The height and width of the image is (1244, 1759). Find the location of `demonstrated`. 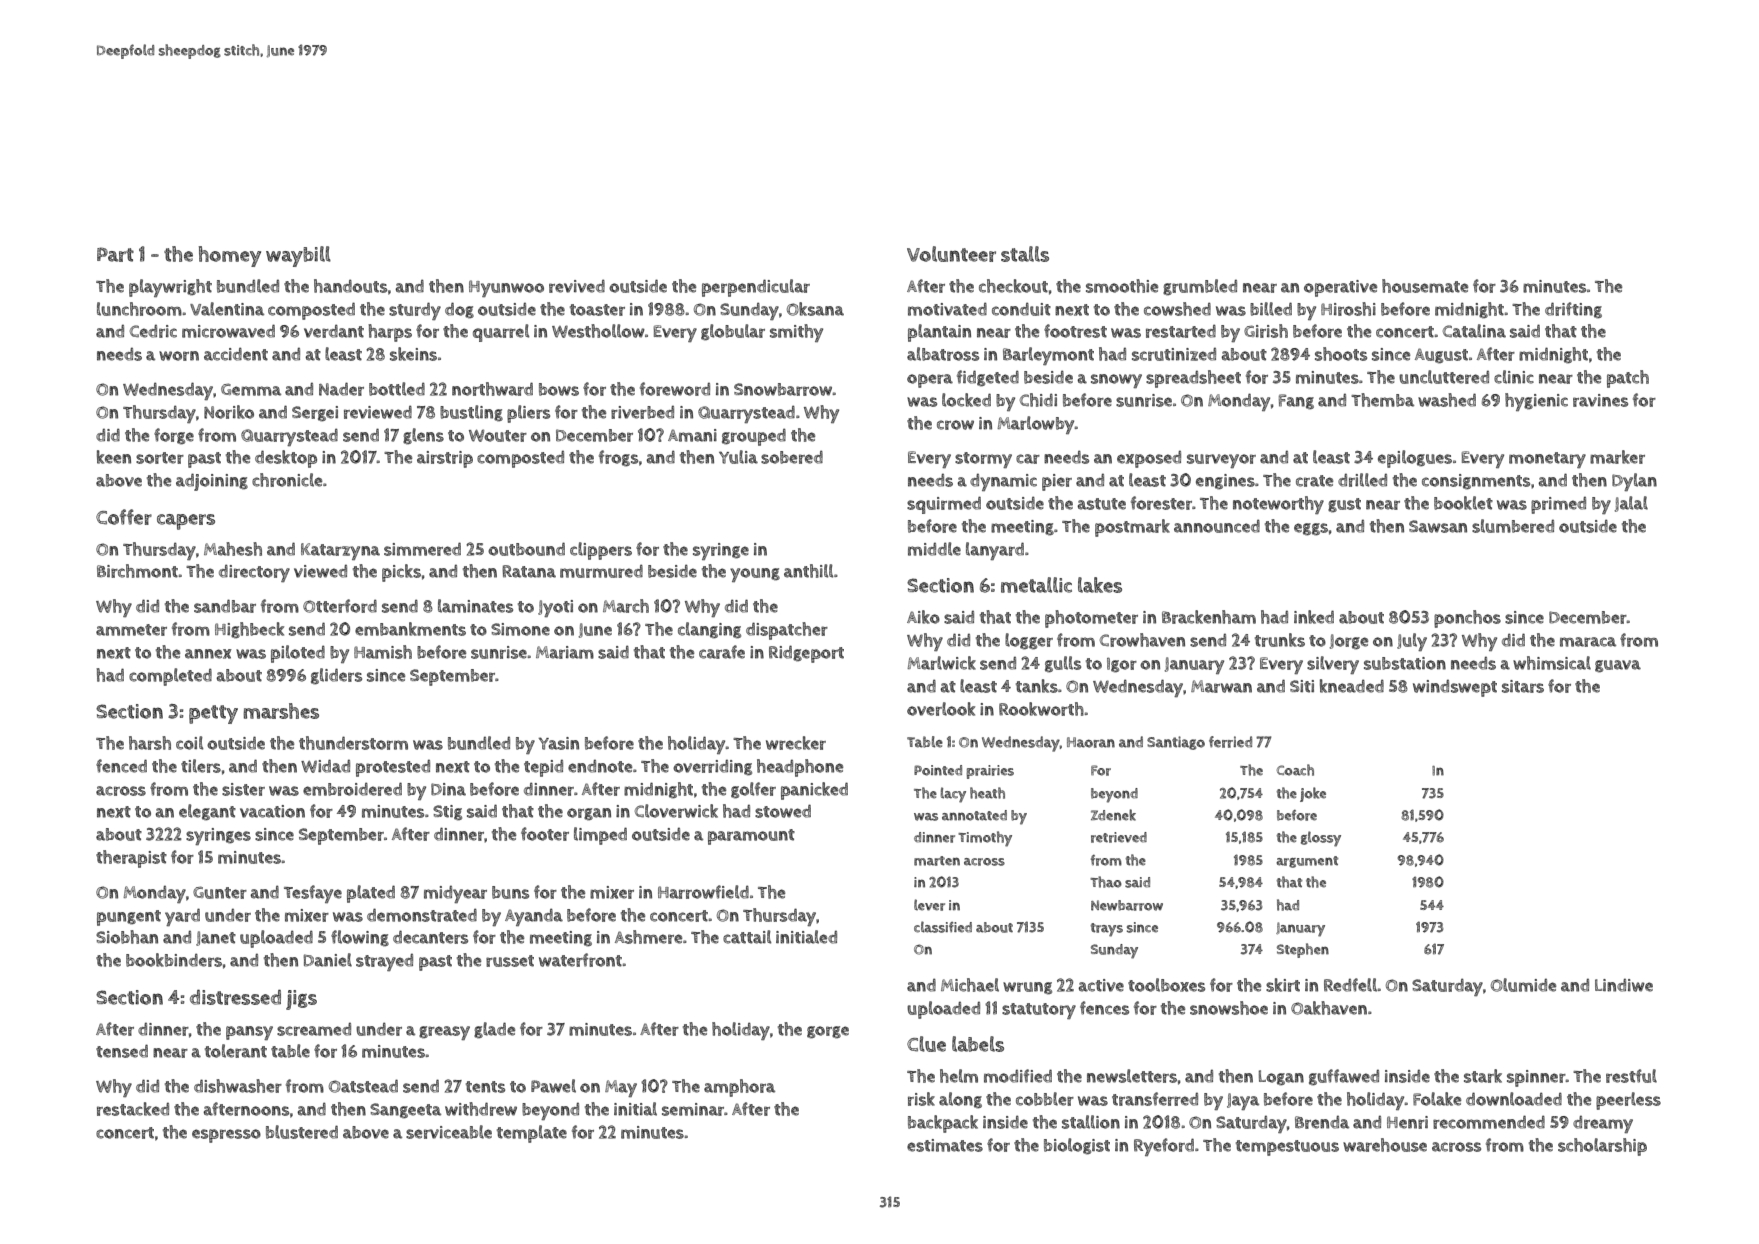

demonstrated is located at coordinates (422, 915).
